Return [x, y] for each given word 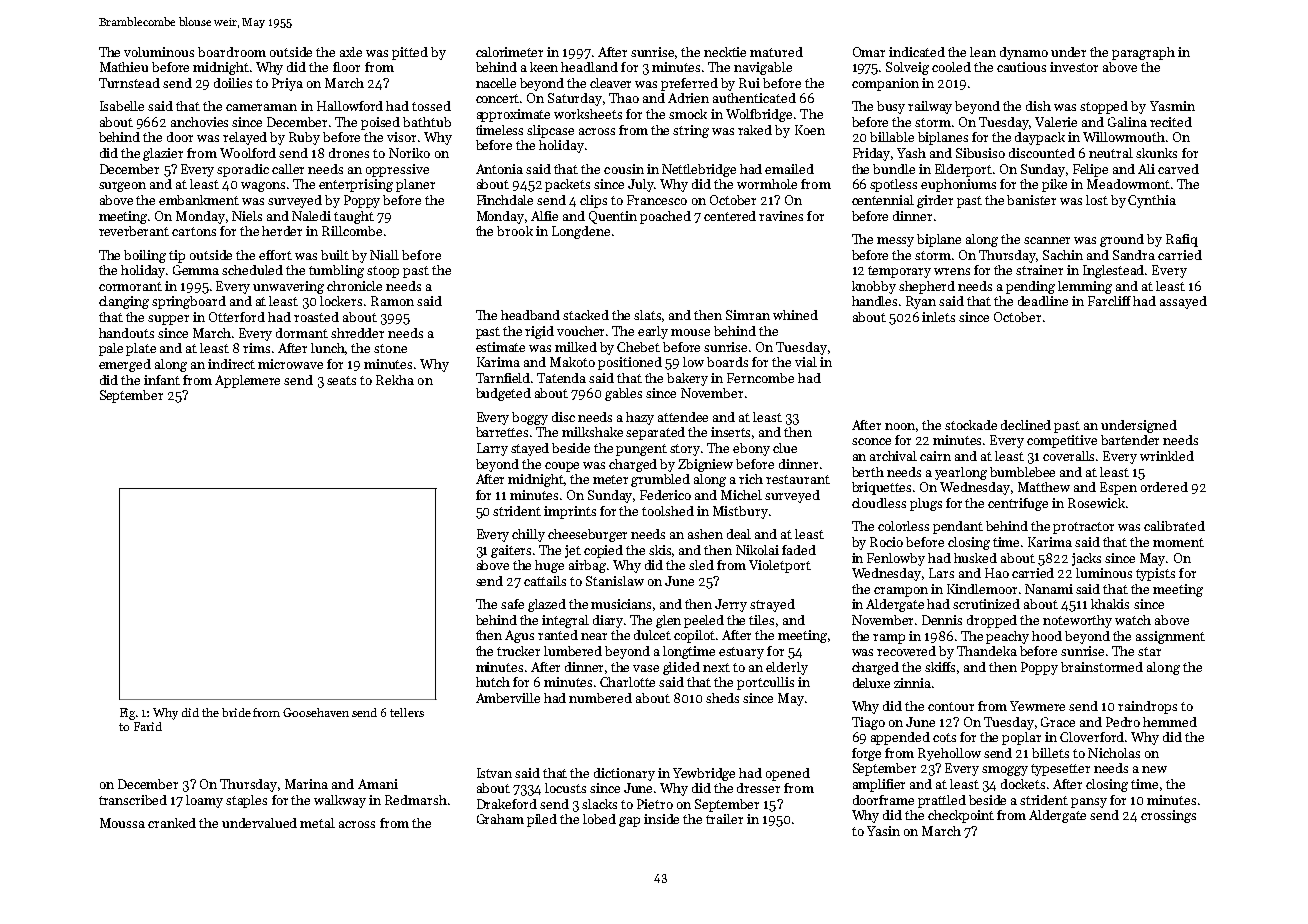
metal [317, 823]
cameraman [261, 107]
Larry [492, 449]
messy [895, 242]
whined [795, 315]
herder [282, 231]
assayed [1183, 302]
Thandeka [987, 651]
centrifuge [1018, 504]
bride [236, 712]
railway [930, 107]
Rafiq [1182, 240]
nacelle [496, 83]
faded [799, 550]
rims [256, 348]
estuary [741, 653]
